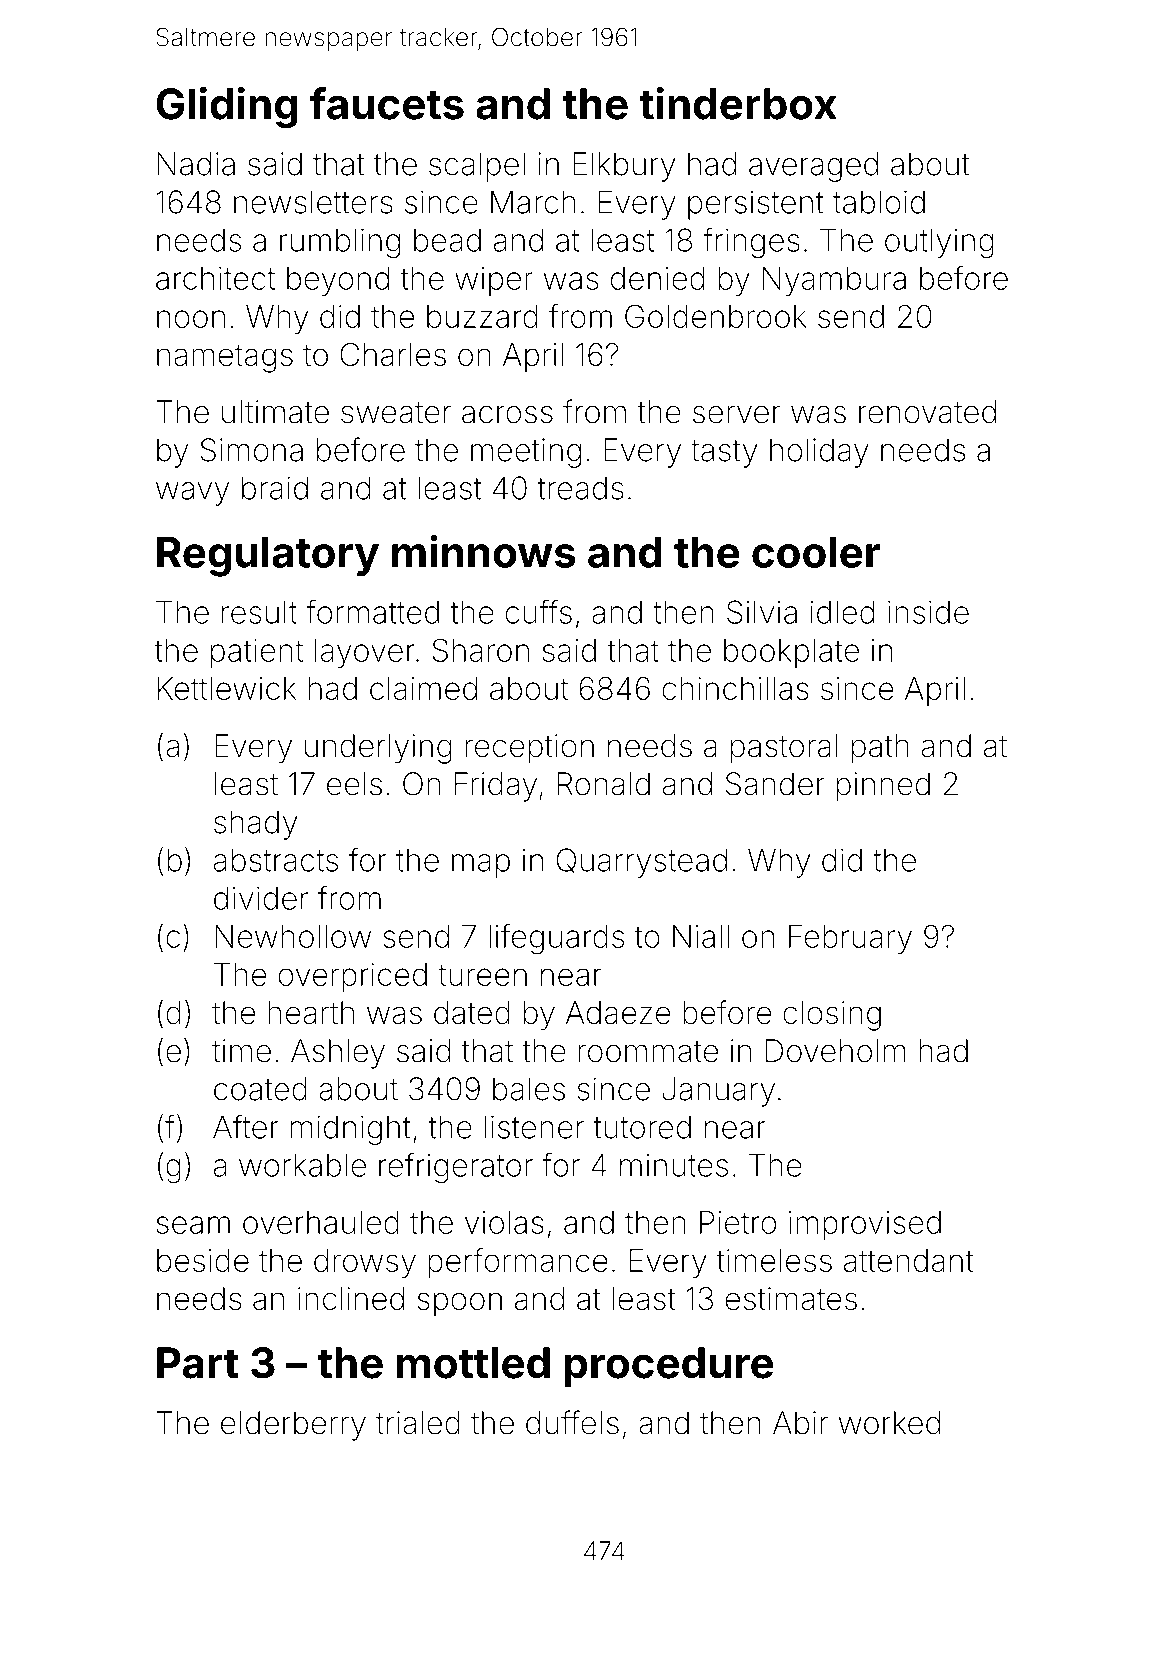 This image has height=1654, width=1165. I want to click on renovated, so click(927, 412).
